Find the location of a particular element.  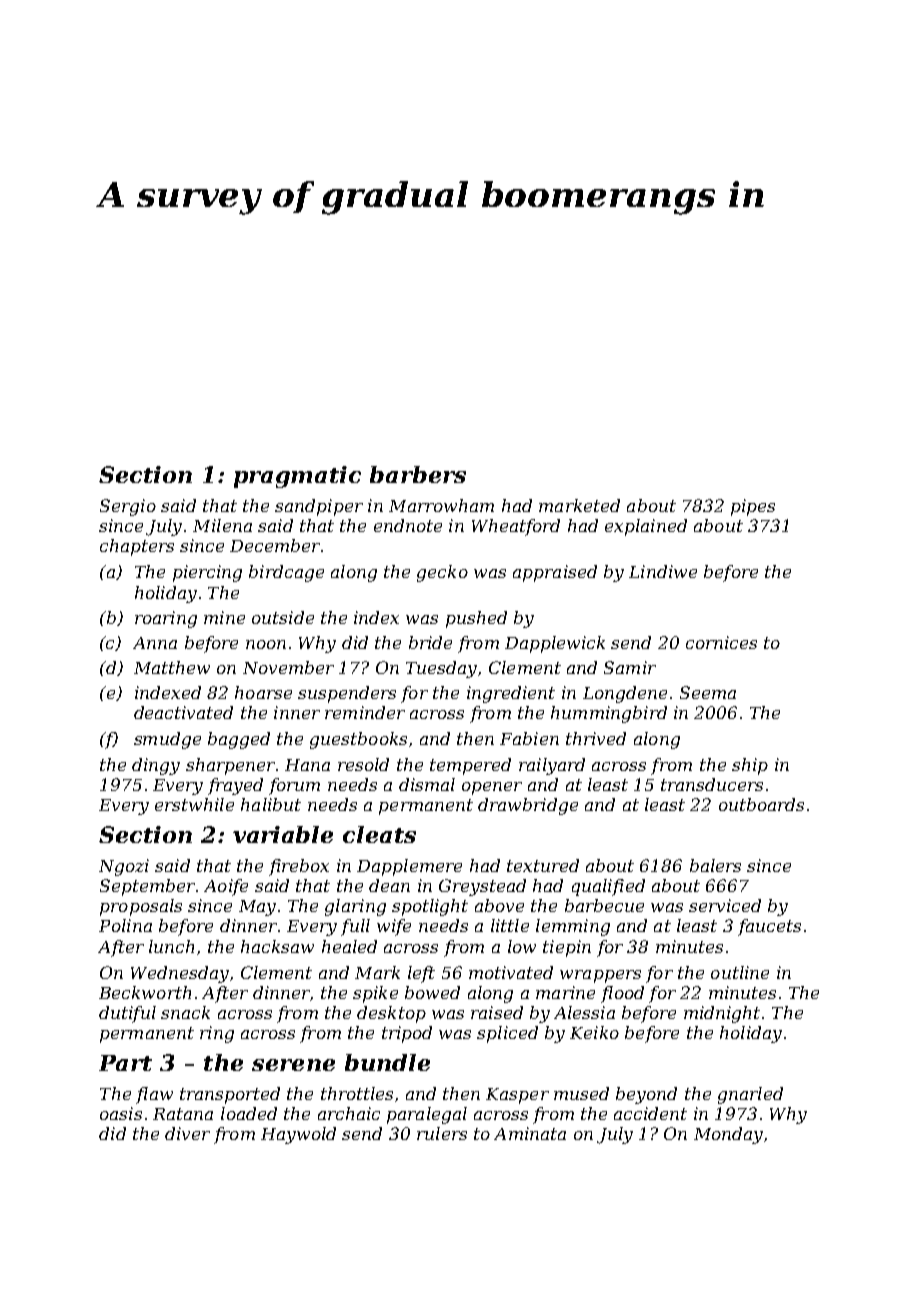

barbers is located at coordinates (418, 474).
